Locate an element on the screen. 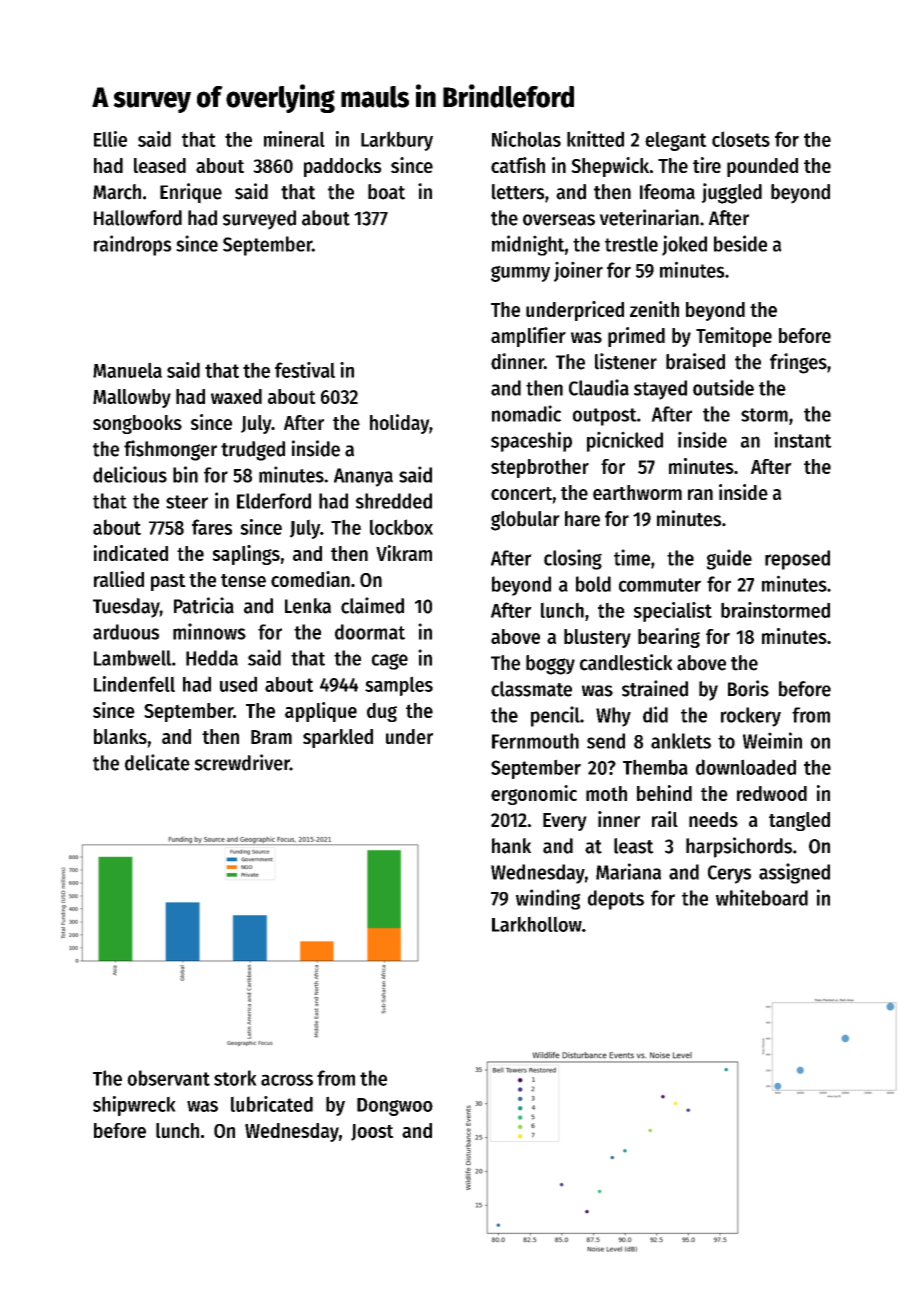 This screenshot has width=924, height=1311. leased is located at coordinates (160, 165).
